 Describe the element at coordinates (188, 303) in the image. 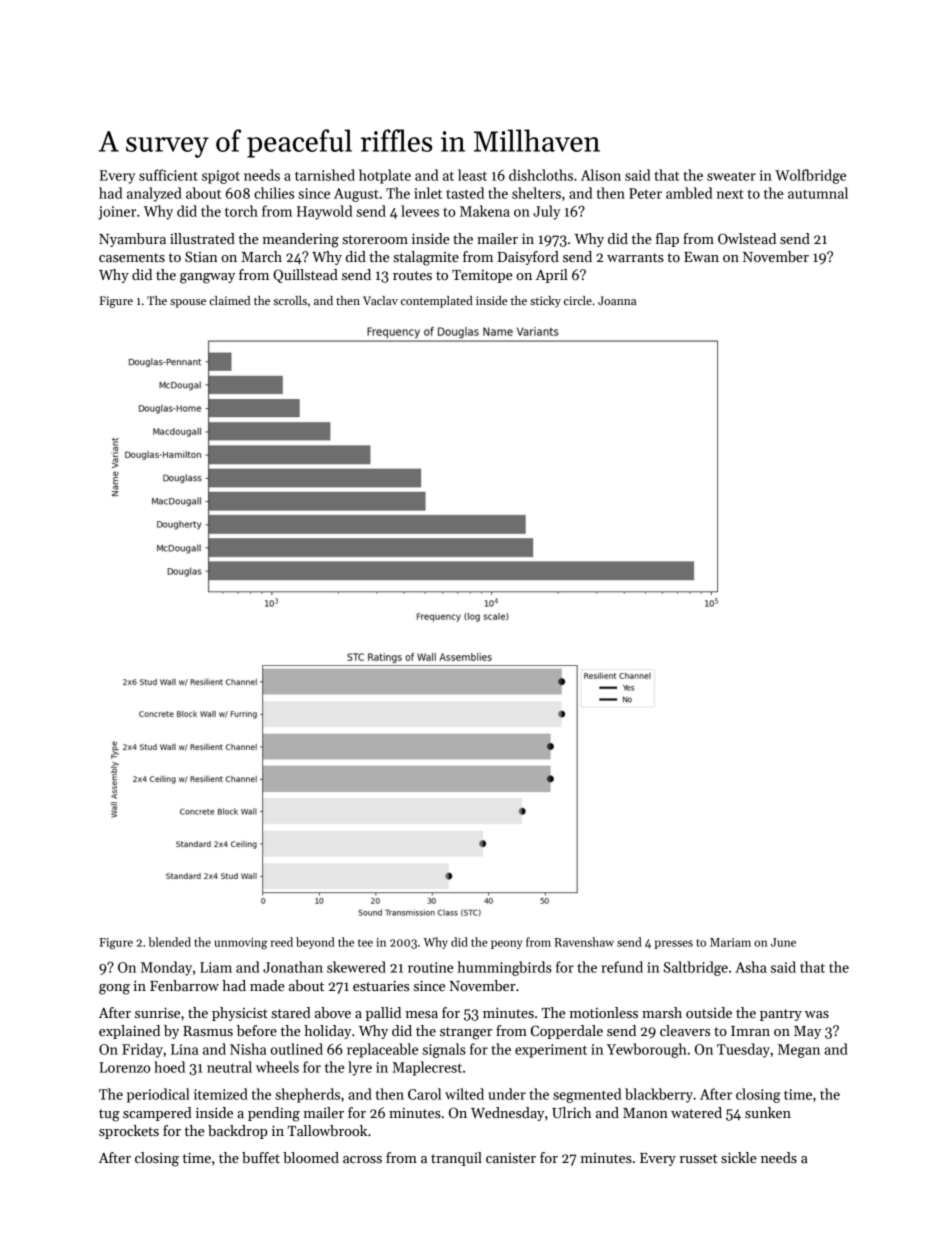

I see `spouse` at that location.
